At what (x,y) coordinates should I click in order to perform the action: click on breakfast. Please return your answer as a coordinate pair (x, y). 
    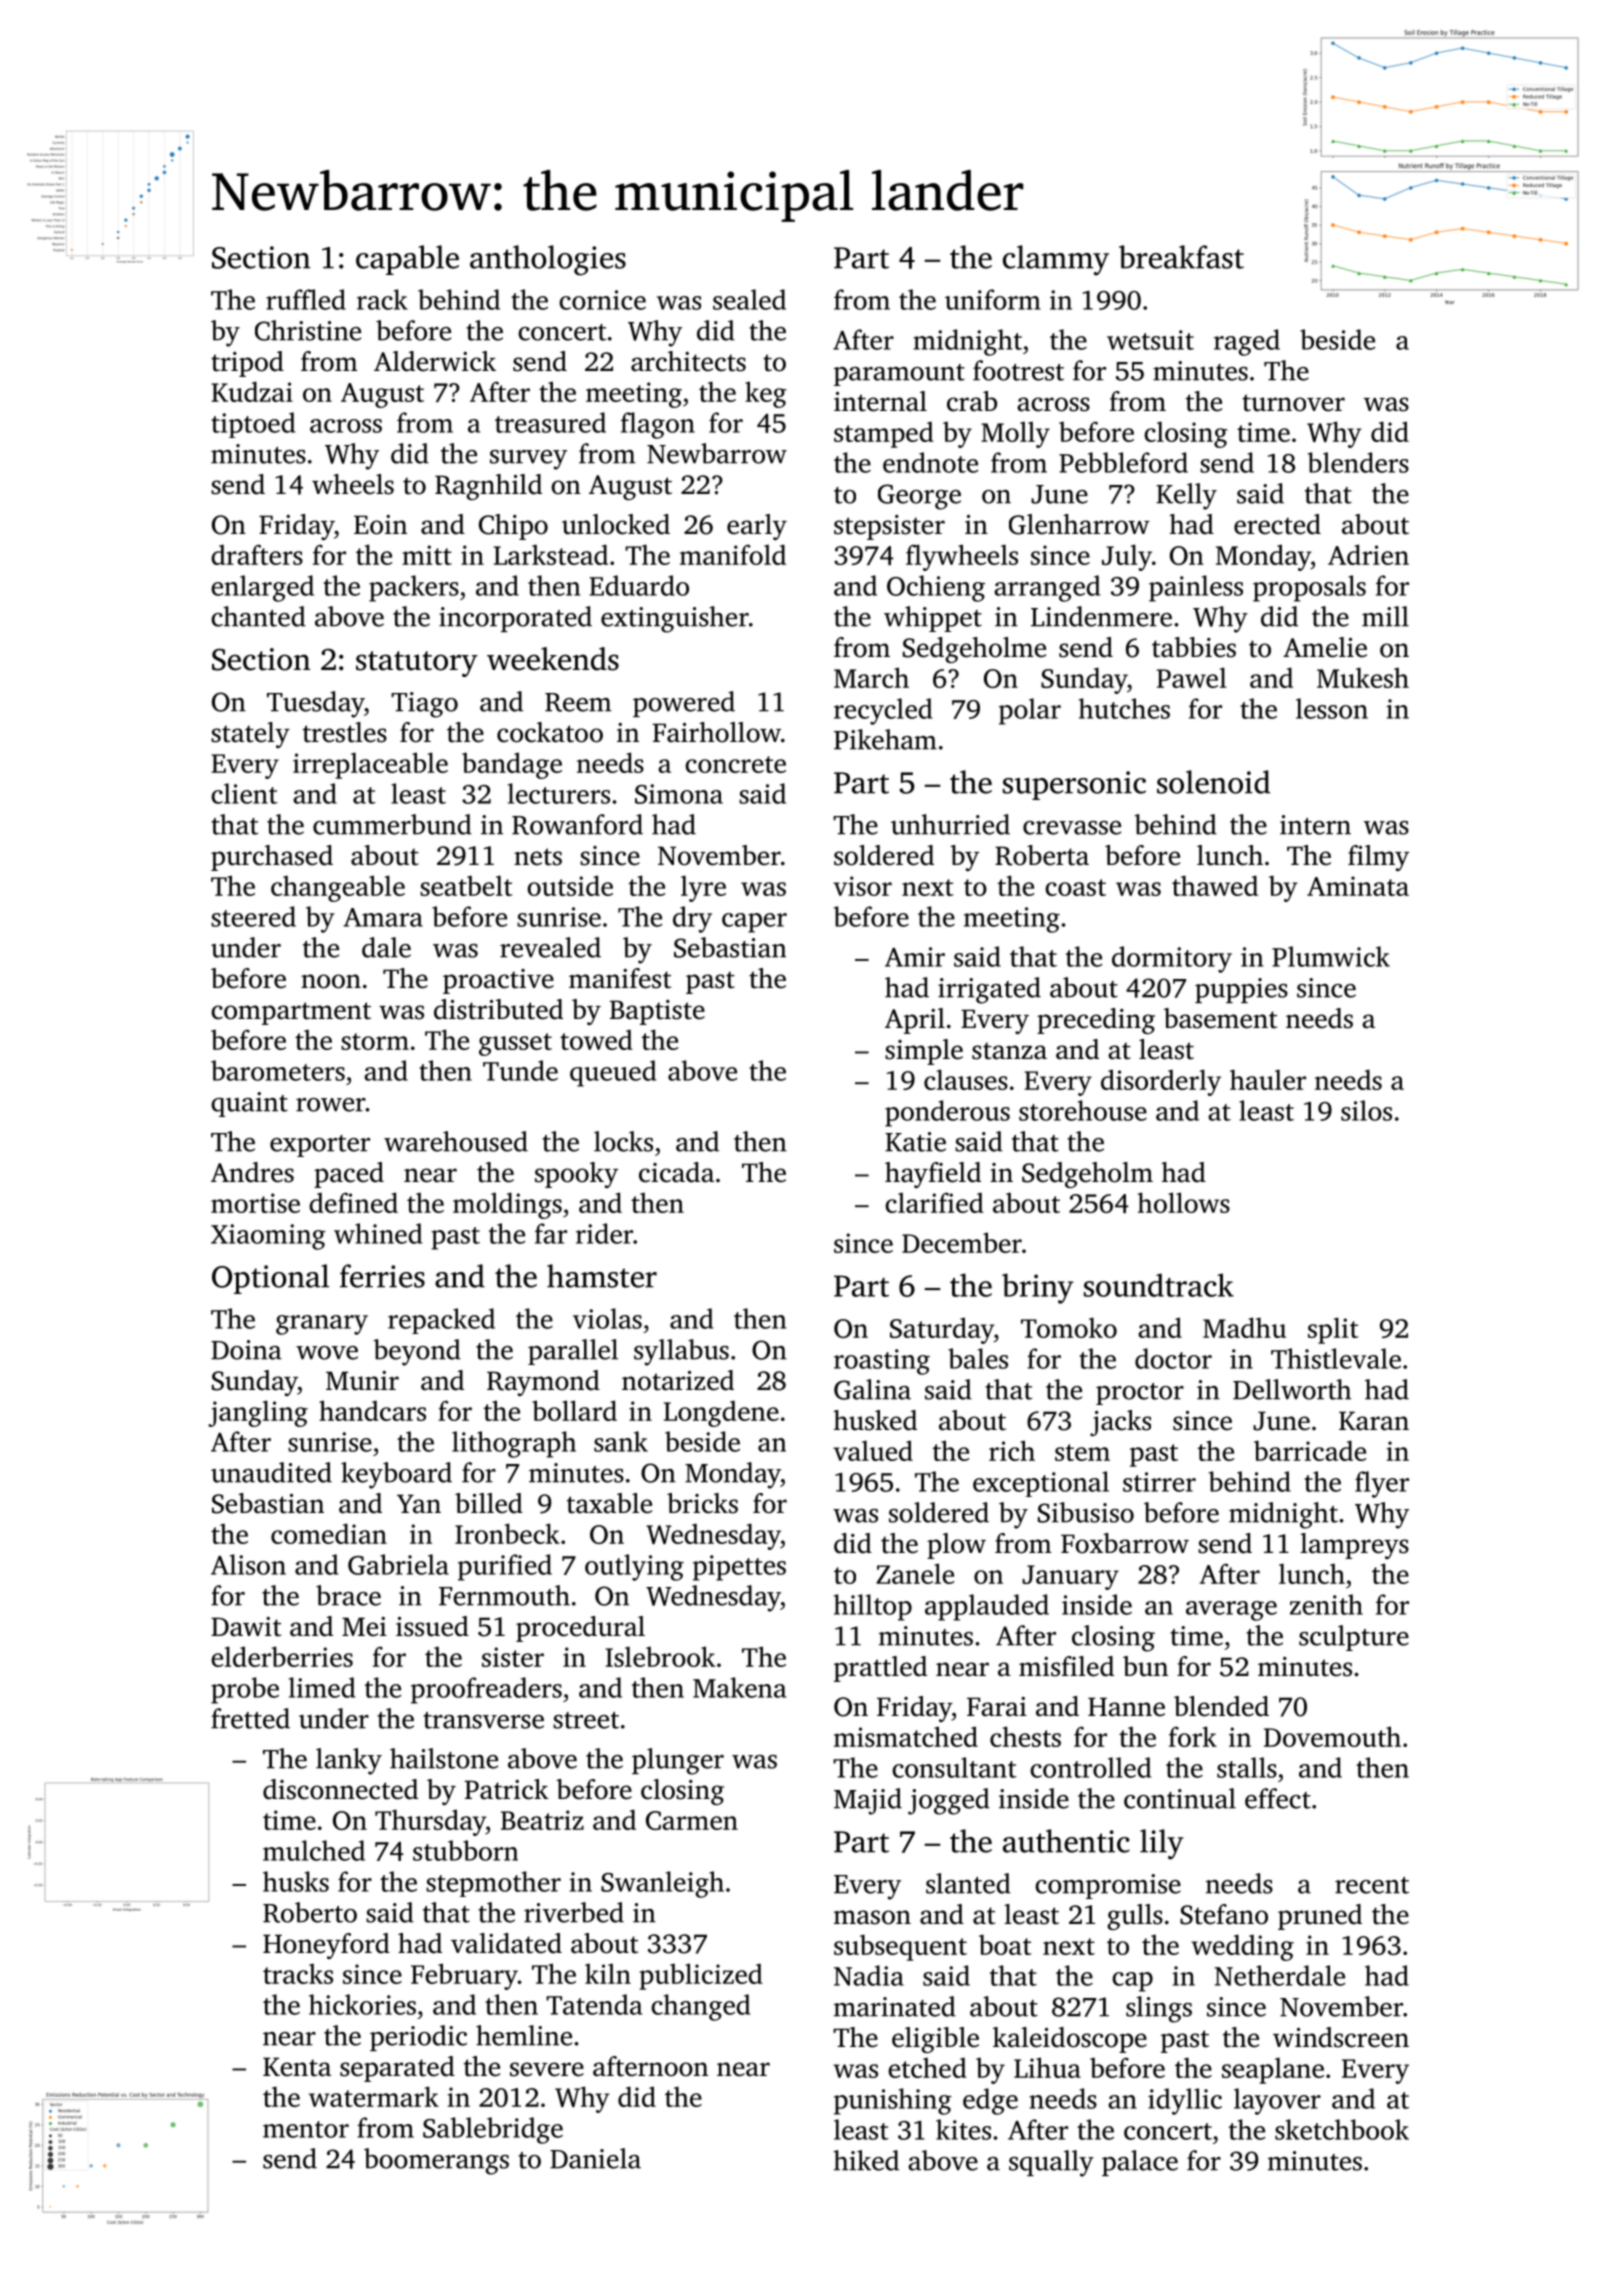
    Looking at the image, I should click on (1181, 257).
